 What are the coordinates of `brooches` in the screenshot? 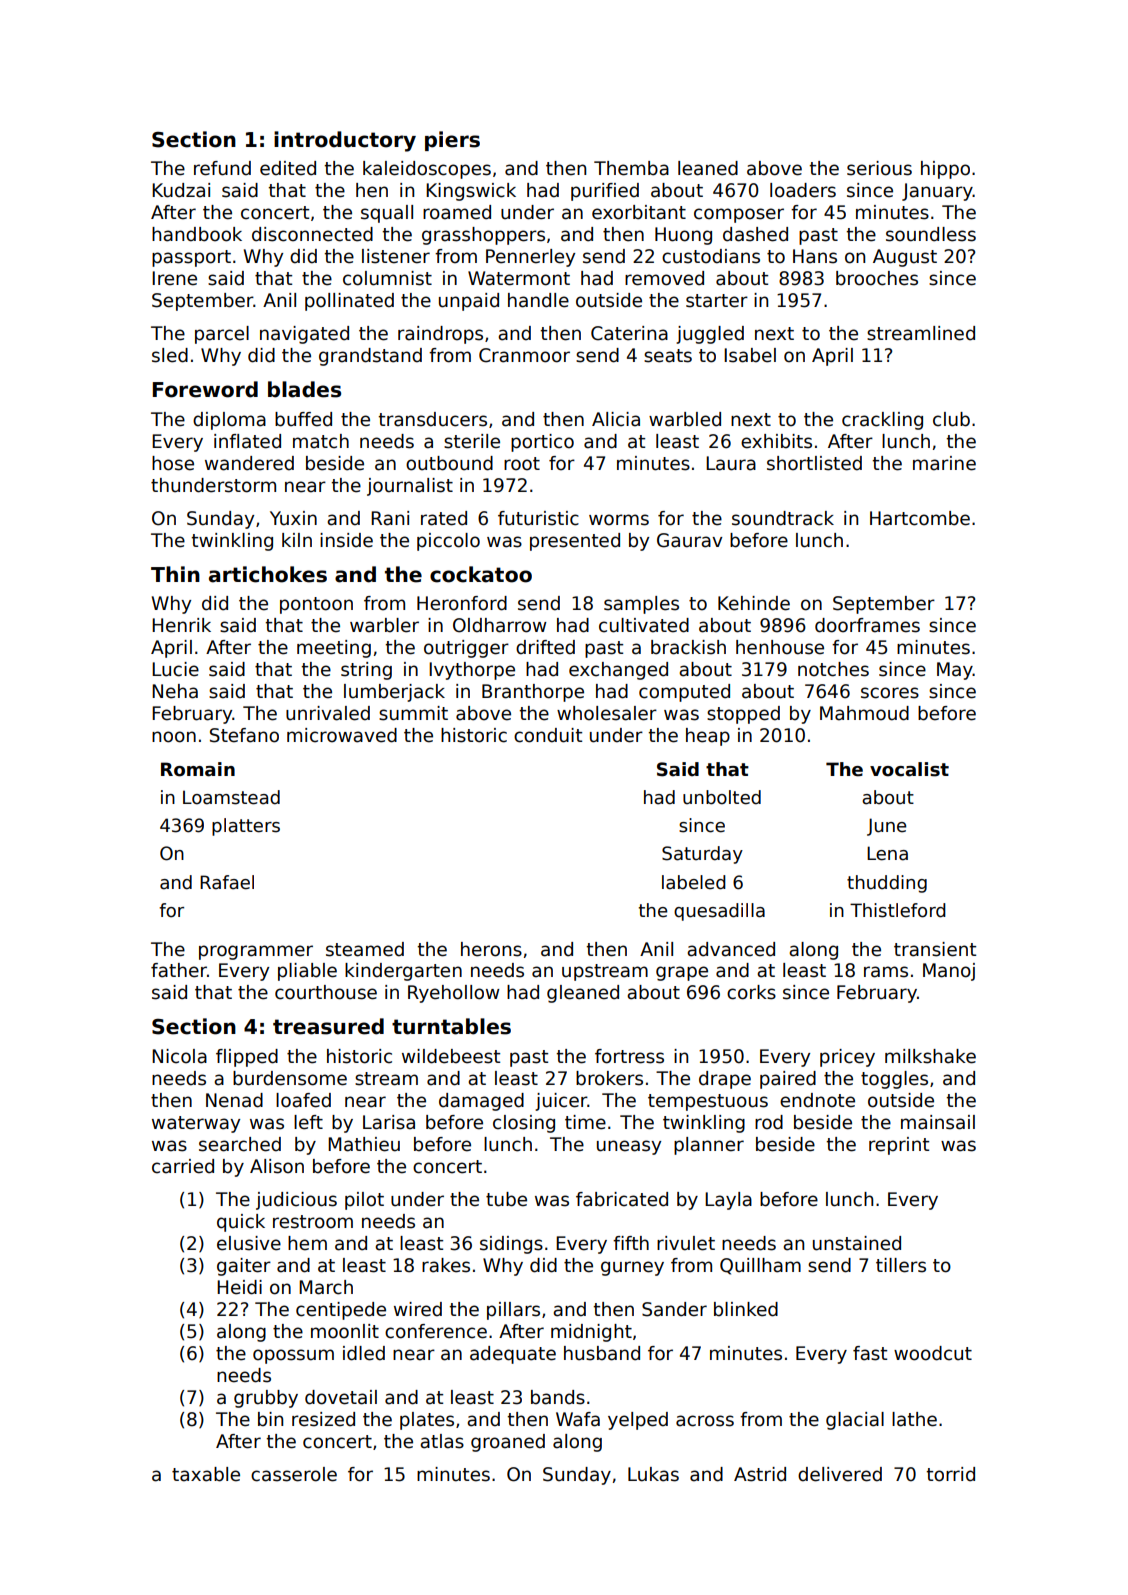 It's located at (877, 278).
